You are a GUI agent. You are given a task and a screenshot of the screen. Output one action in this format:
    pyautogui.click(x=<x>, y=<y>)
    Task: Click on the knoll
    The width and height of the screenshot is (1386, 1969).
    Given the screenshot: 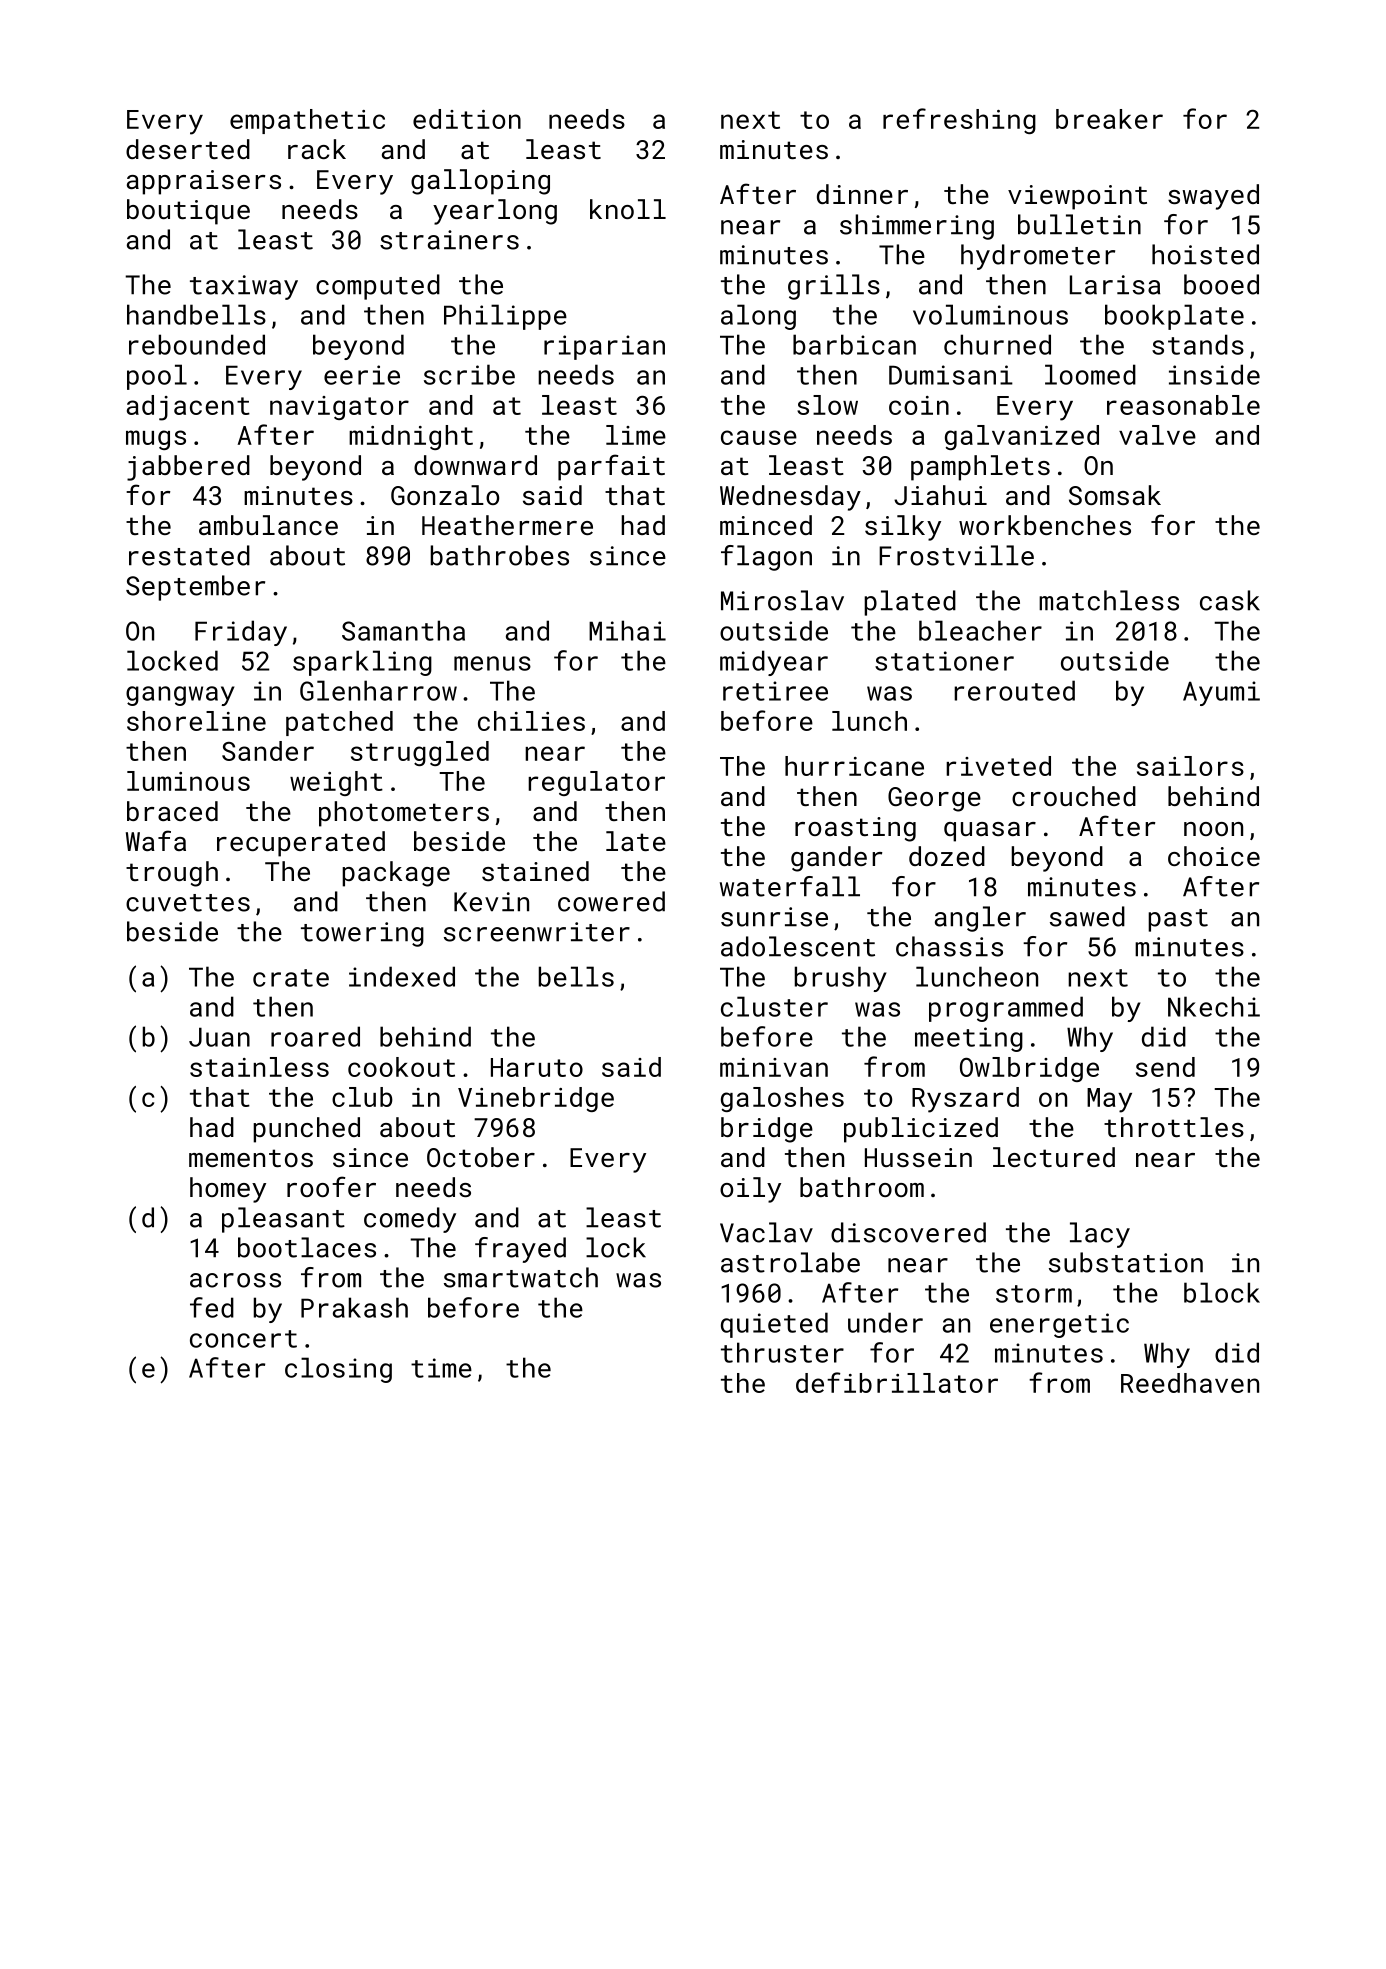 What is the action you would take?
    pyautogui.click(x=628, y=209)
